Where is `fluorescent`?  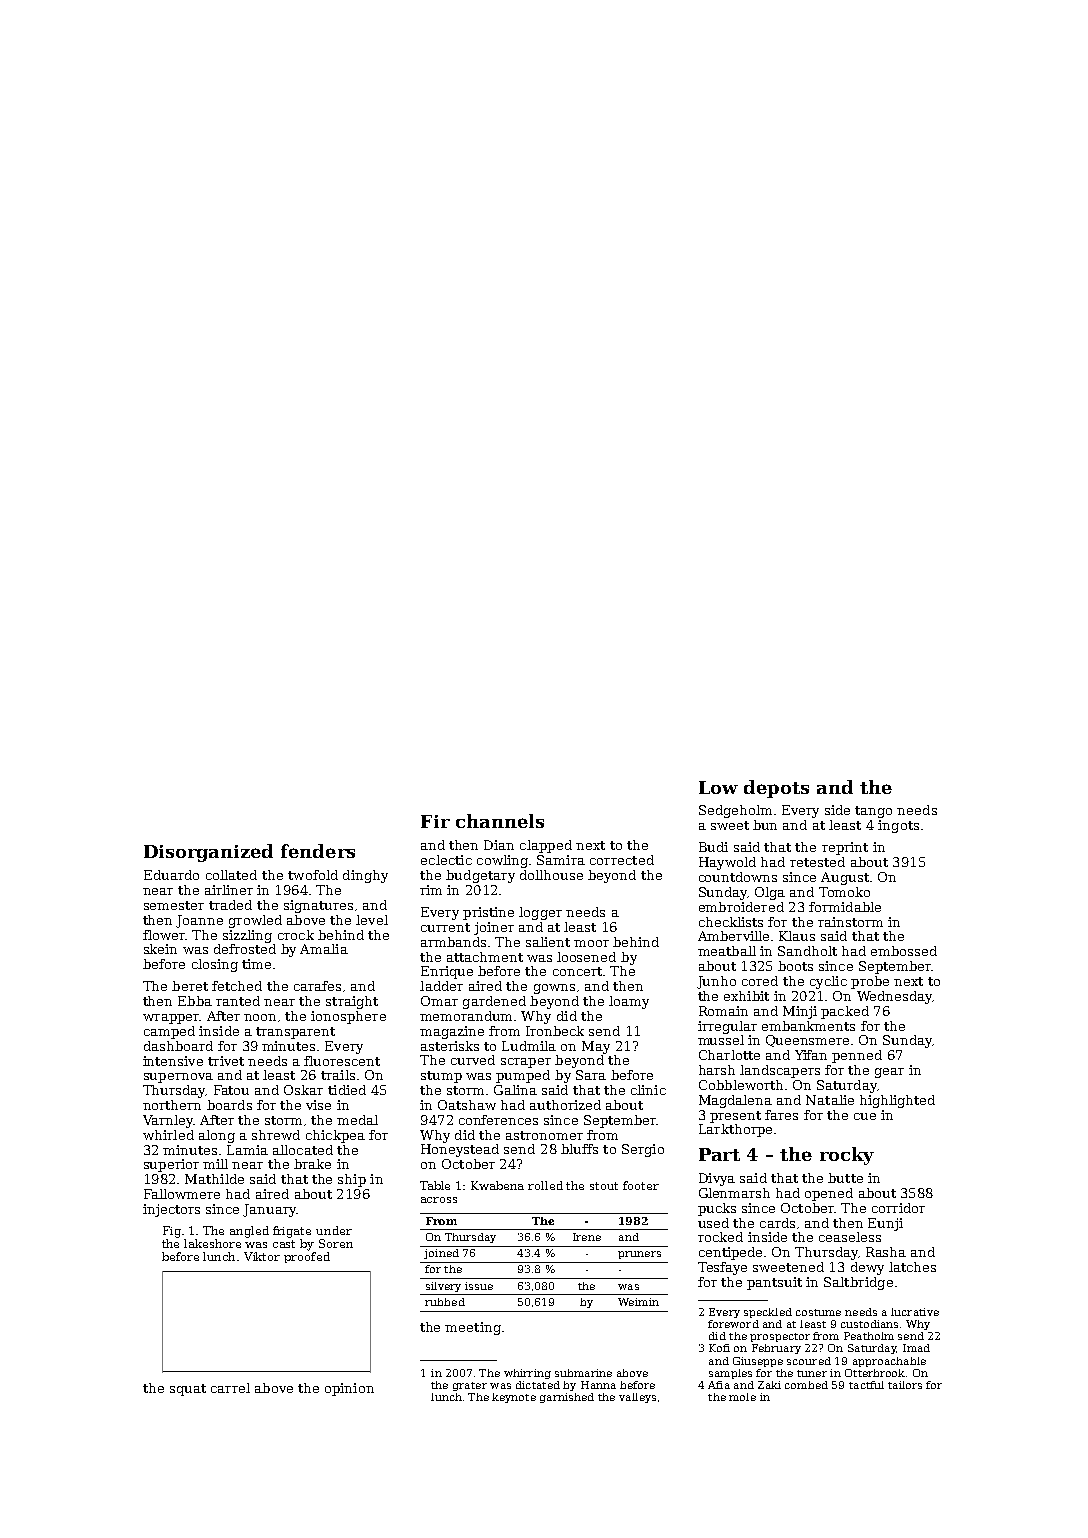
fluorescent is located at coordinates (342, 1061).
